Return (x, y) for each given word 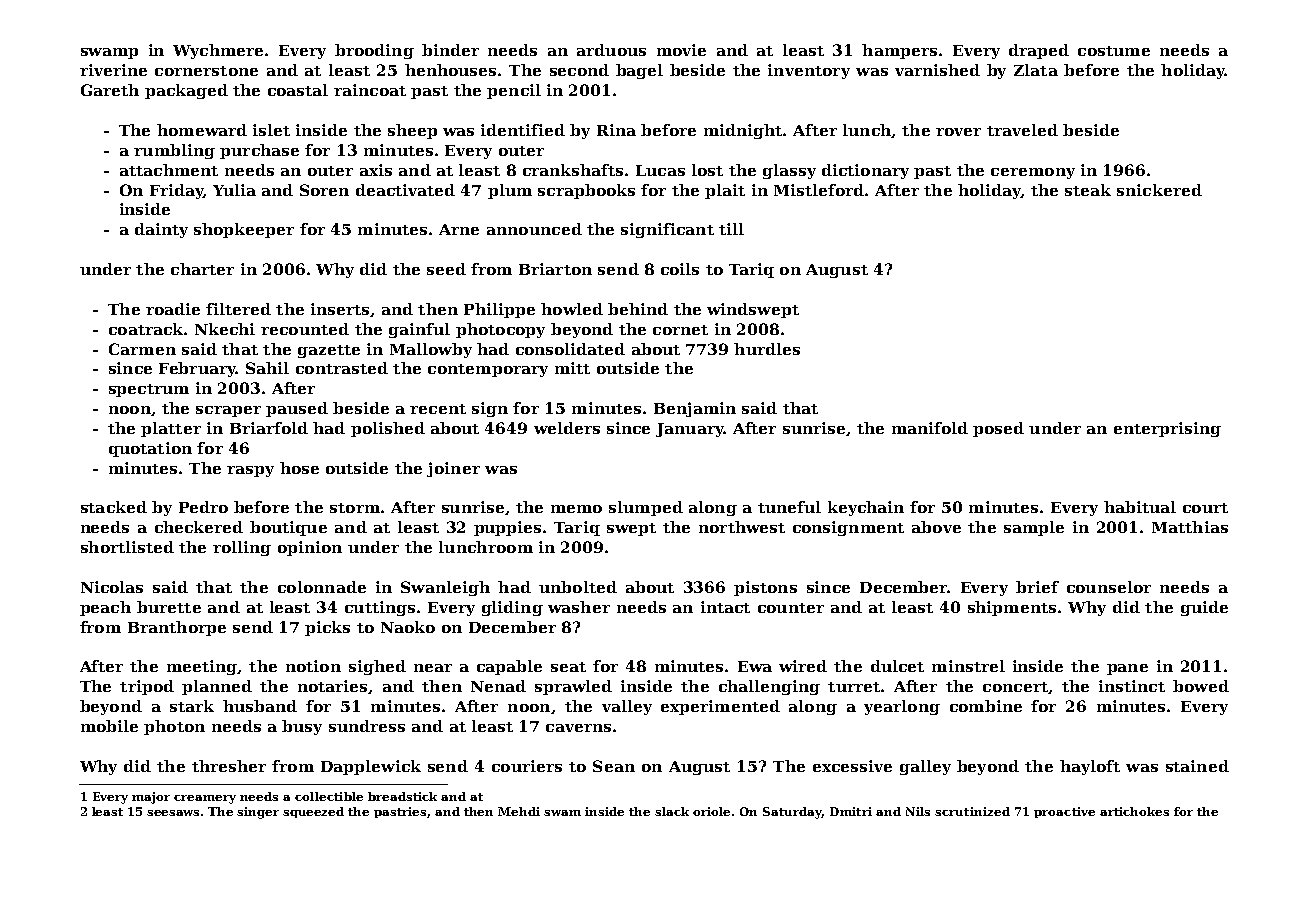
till (731, 229)
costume (1114, 51)
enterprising (1167, 429)
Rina (616, 130)
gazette (329, 351)
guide (1204, 608)
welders (567, 428)
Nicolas (112, 587)
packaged (186, 91)
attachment (169, 170)
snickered (1159, 190)
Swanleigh (445, 588)
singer (258, 813)
